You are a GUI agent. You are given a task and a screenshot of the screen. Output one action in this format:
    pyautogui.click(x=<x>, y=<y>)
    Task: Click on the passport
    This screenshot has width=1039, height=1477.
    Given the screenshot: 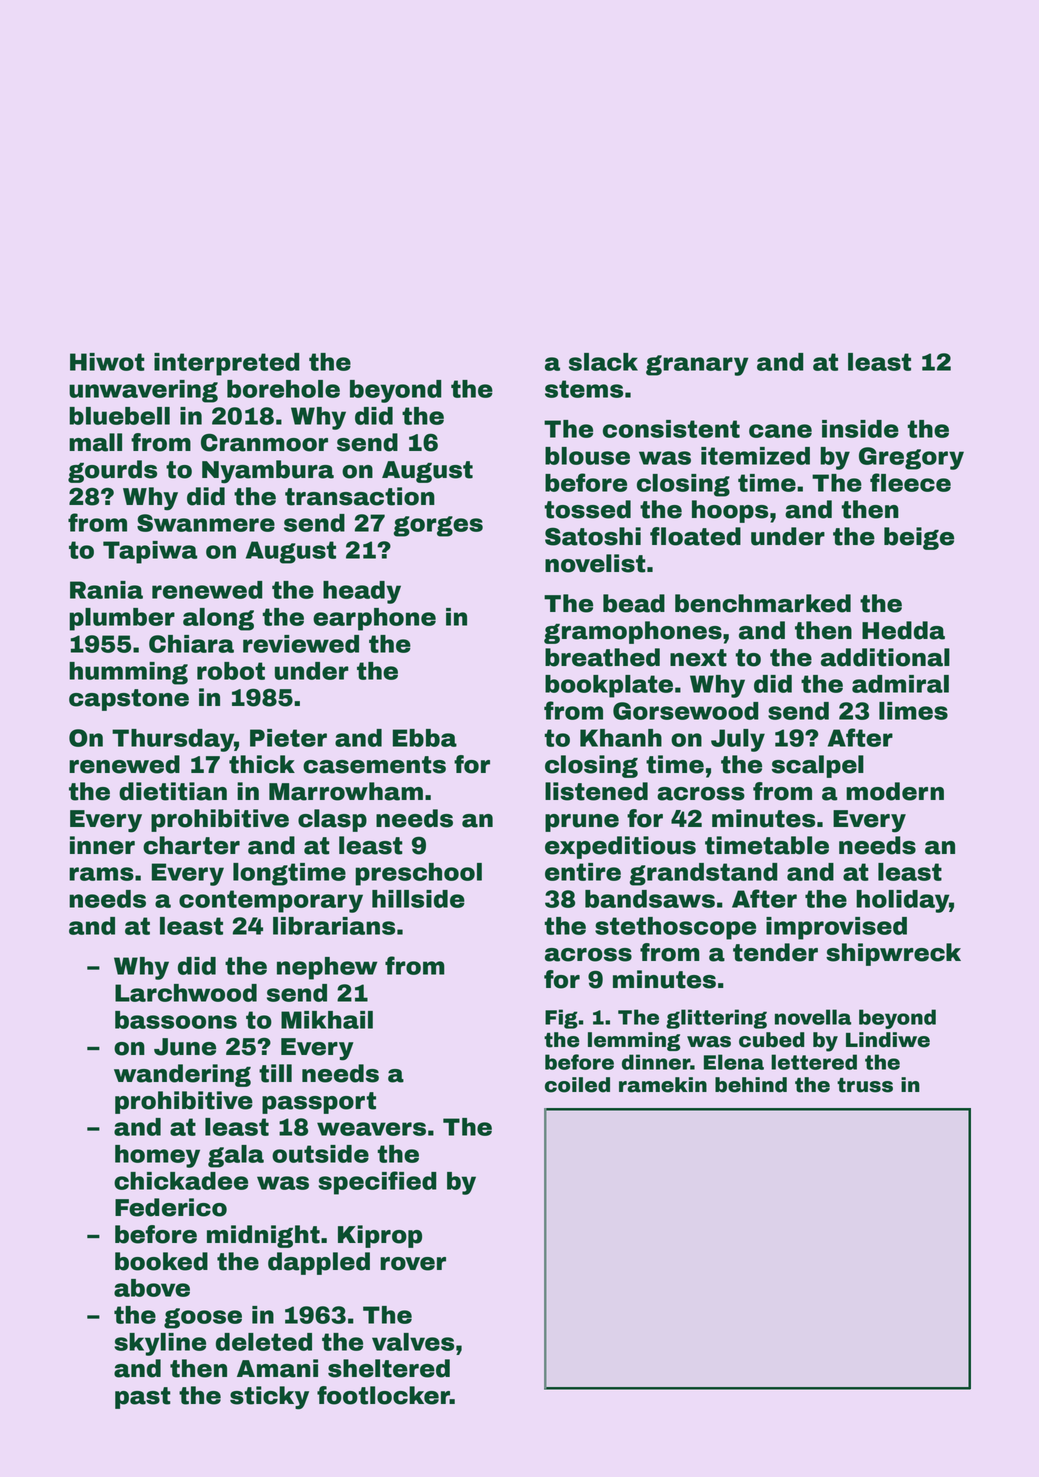 What is the action you would take?
    pyautogui.click(x=319, y=1103)
